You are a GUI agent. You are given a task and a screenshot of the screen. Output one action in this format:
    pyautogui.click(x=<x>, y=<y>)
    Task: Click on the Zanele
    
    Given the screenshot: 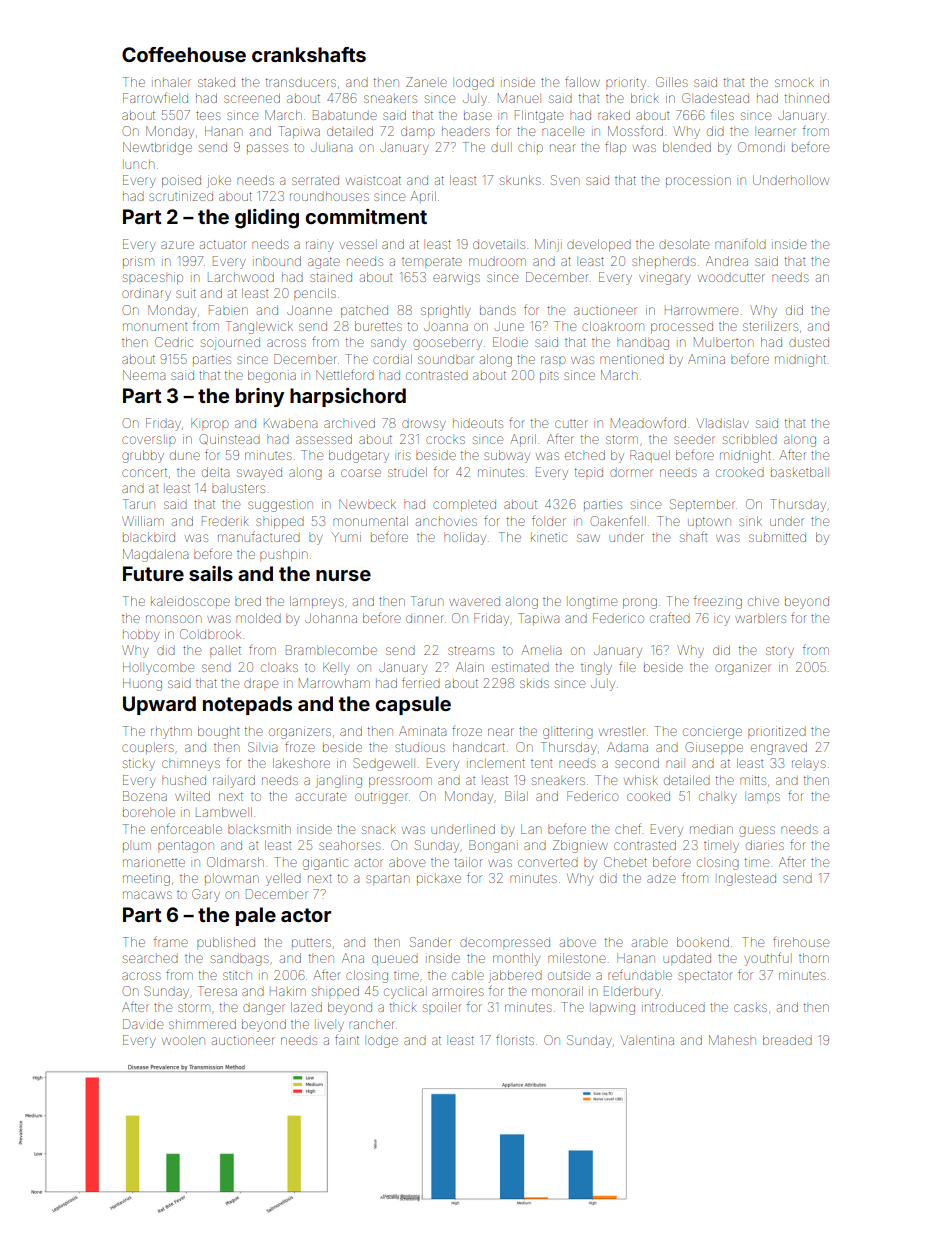 What is the action you would take?
    pyautogui.click(x=426, y=82)
